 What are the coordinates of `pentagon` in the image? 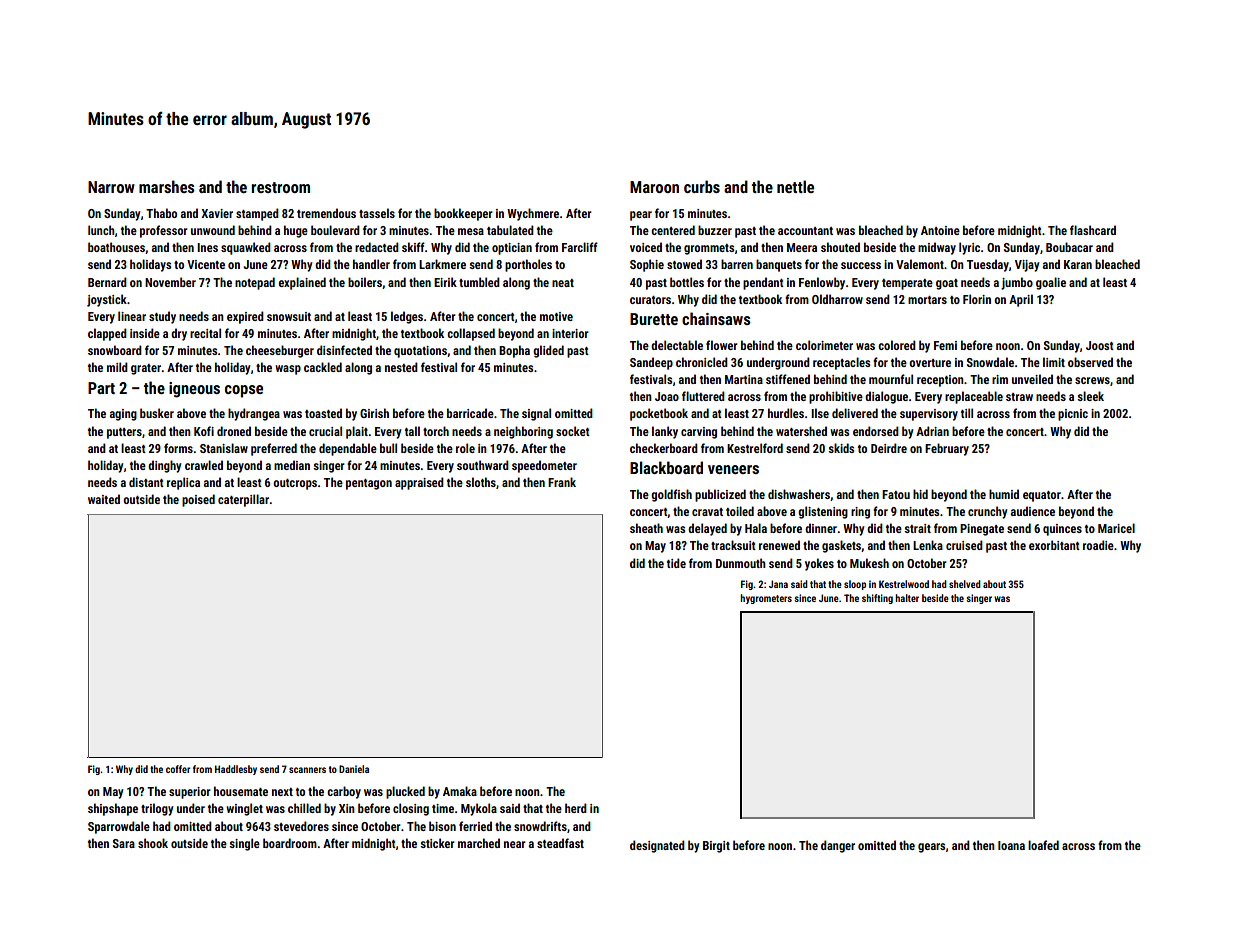 It's located at (369, 484).
